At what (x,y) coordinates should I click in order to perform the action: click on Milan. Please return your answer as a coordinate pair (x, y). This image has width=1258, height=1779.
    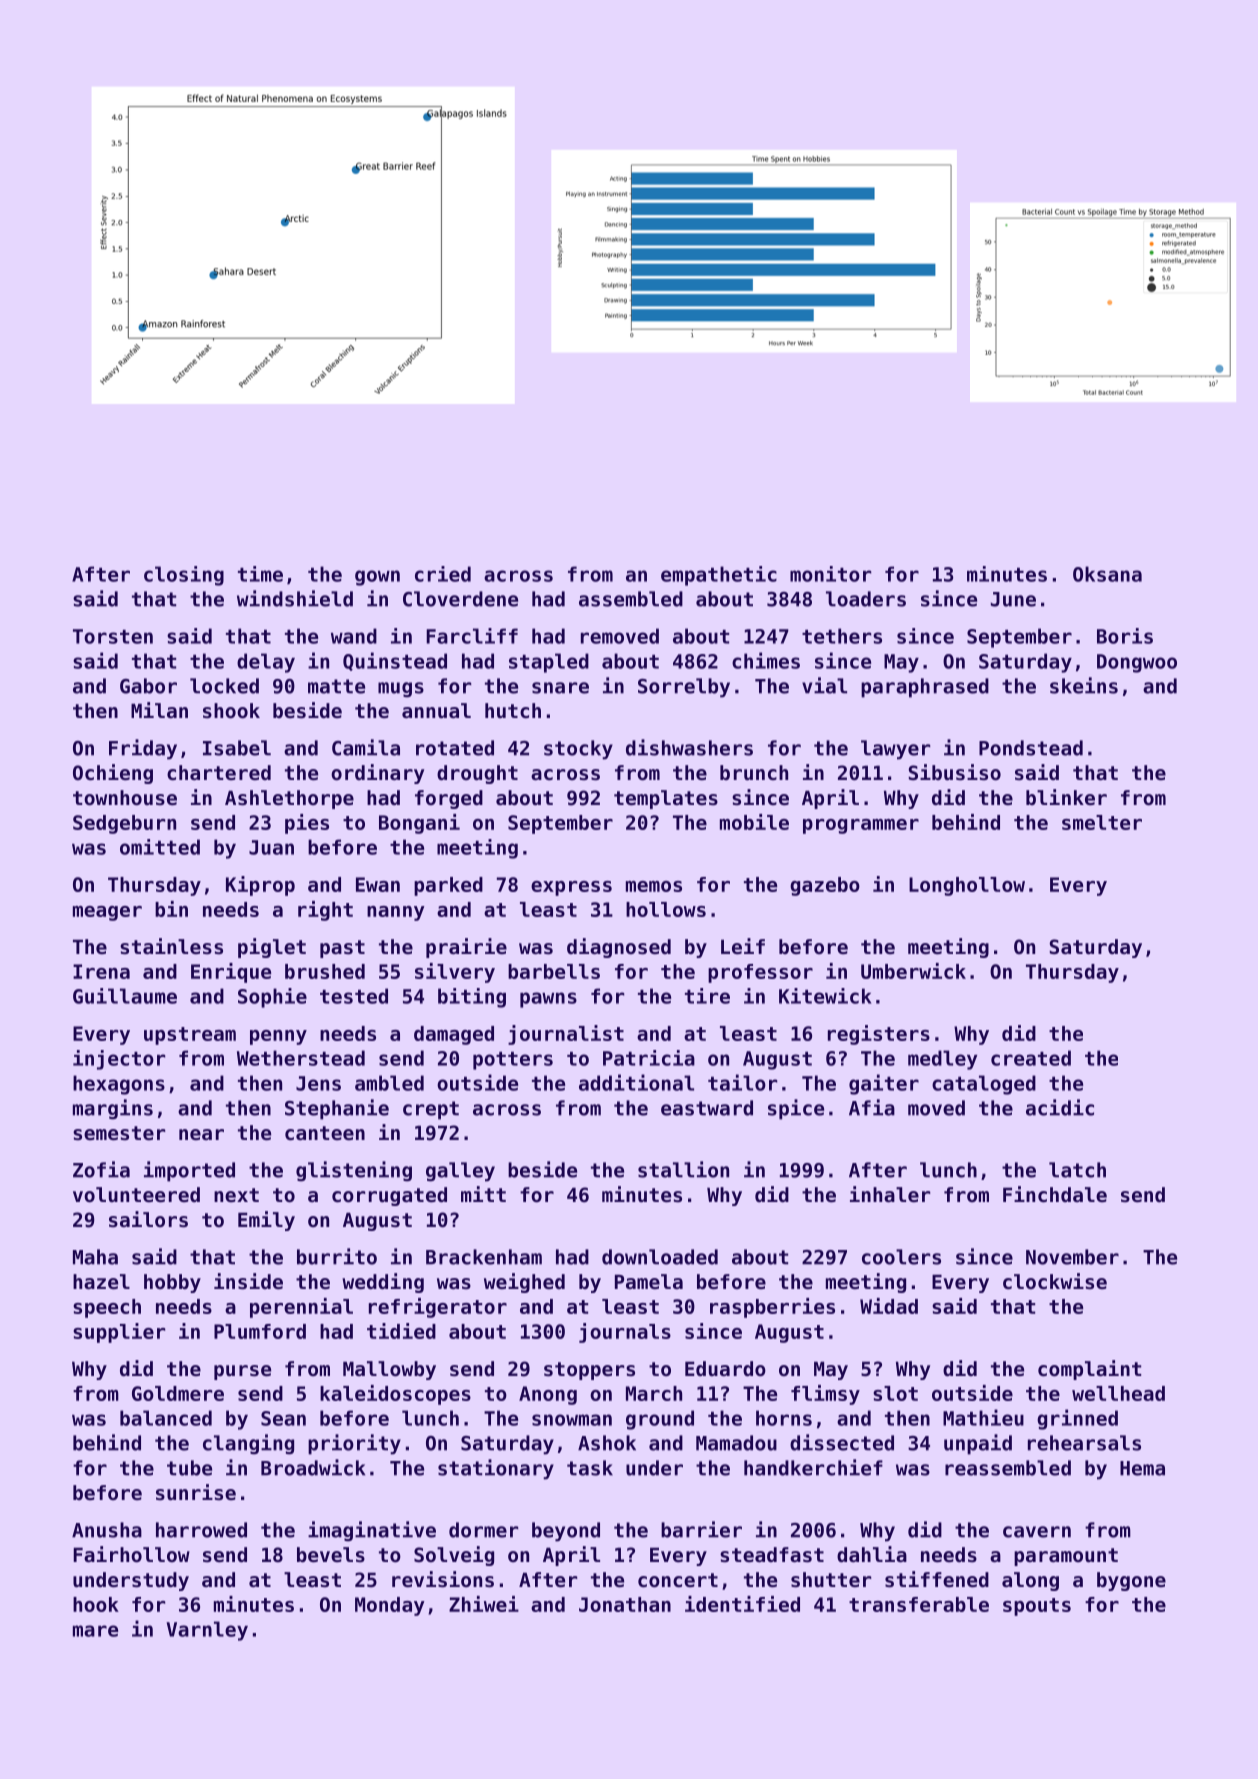
    Looking at the image, I should click on (159, 710).
